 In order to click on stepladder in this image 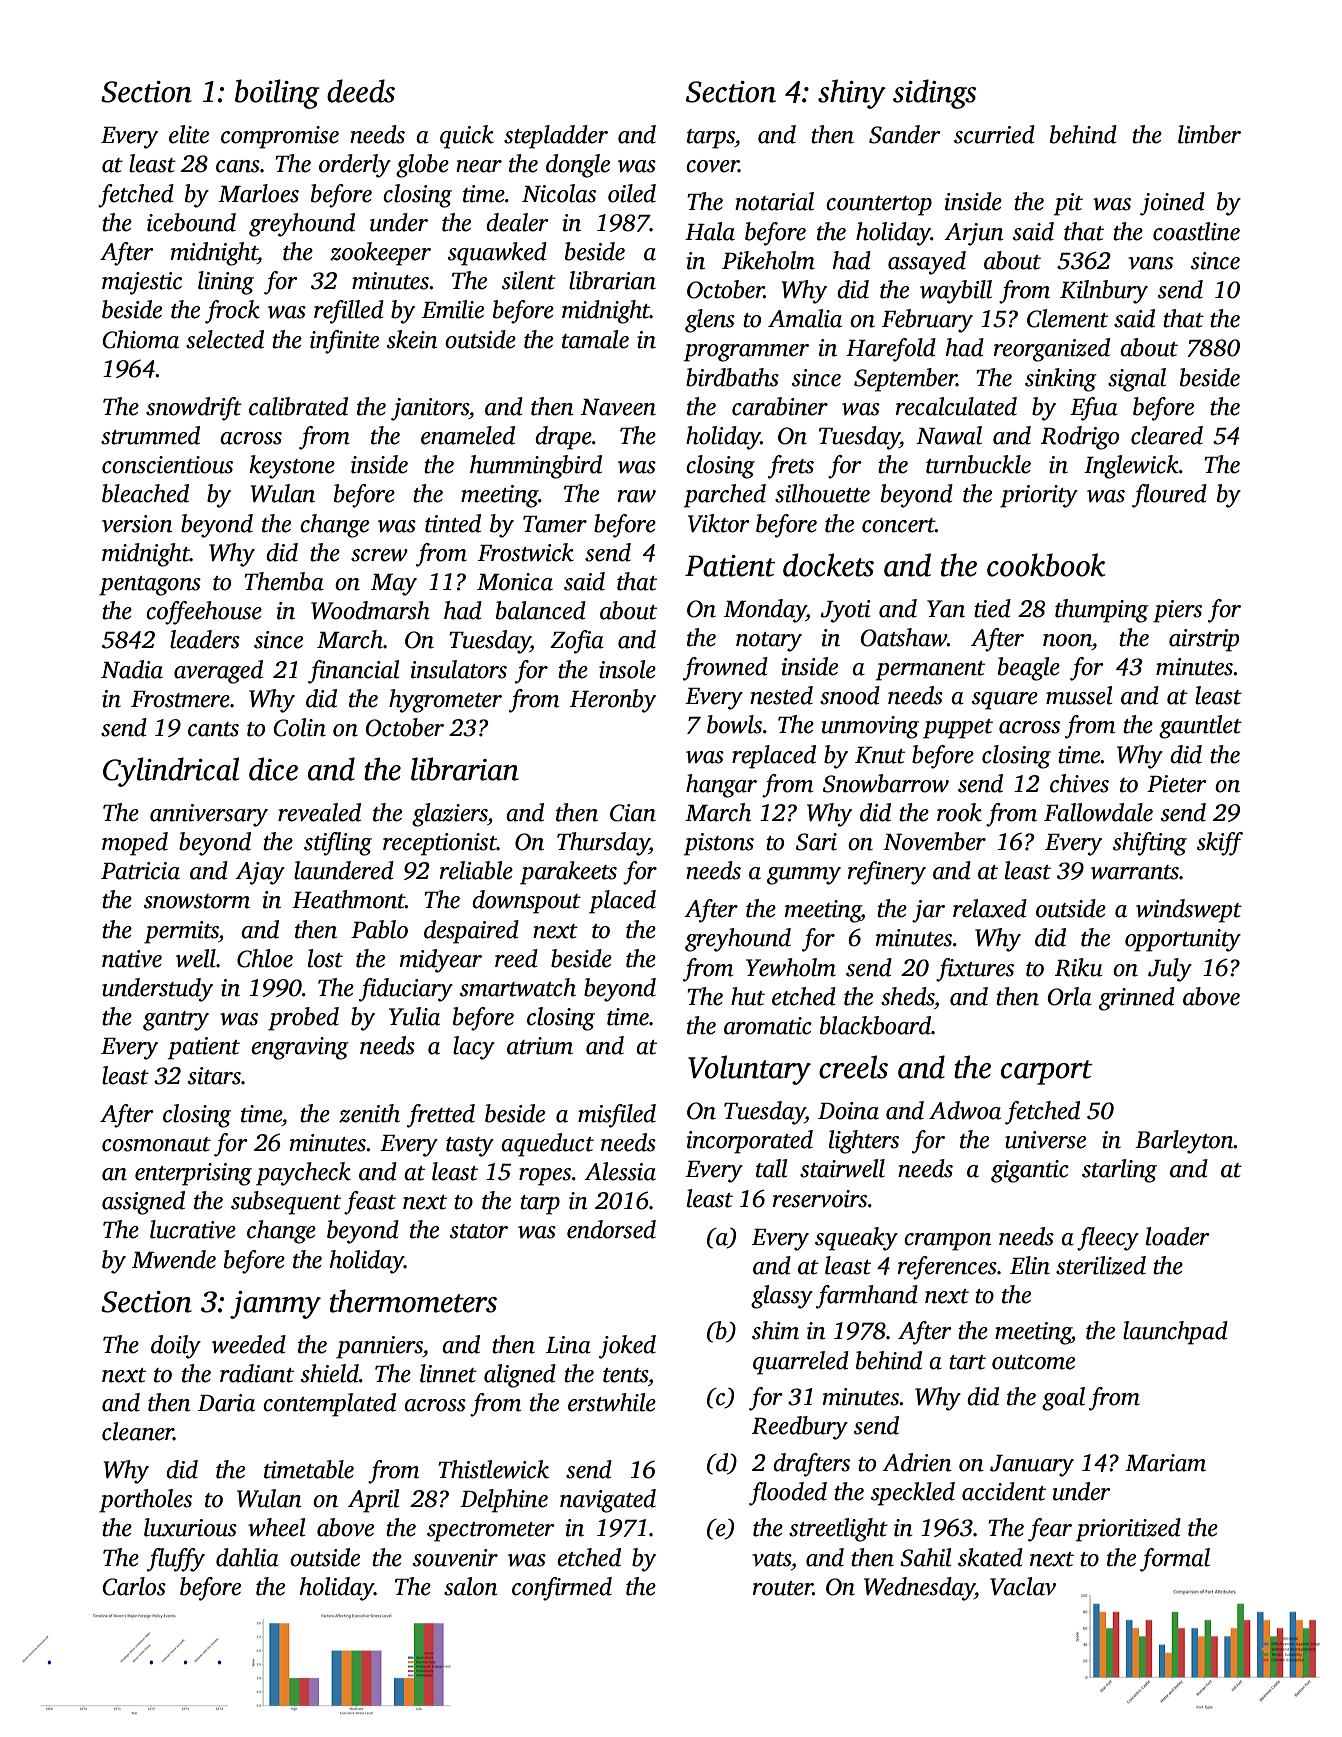, I will do `click(556, 137)`.
